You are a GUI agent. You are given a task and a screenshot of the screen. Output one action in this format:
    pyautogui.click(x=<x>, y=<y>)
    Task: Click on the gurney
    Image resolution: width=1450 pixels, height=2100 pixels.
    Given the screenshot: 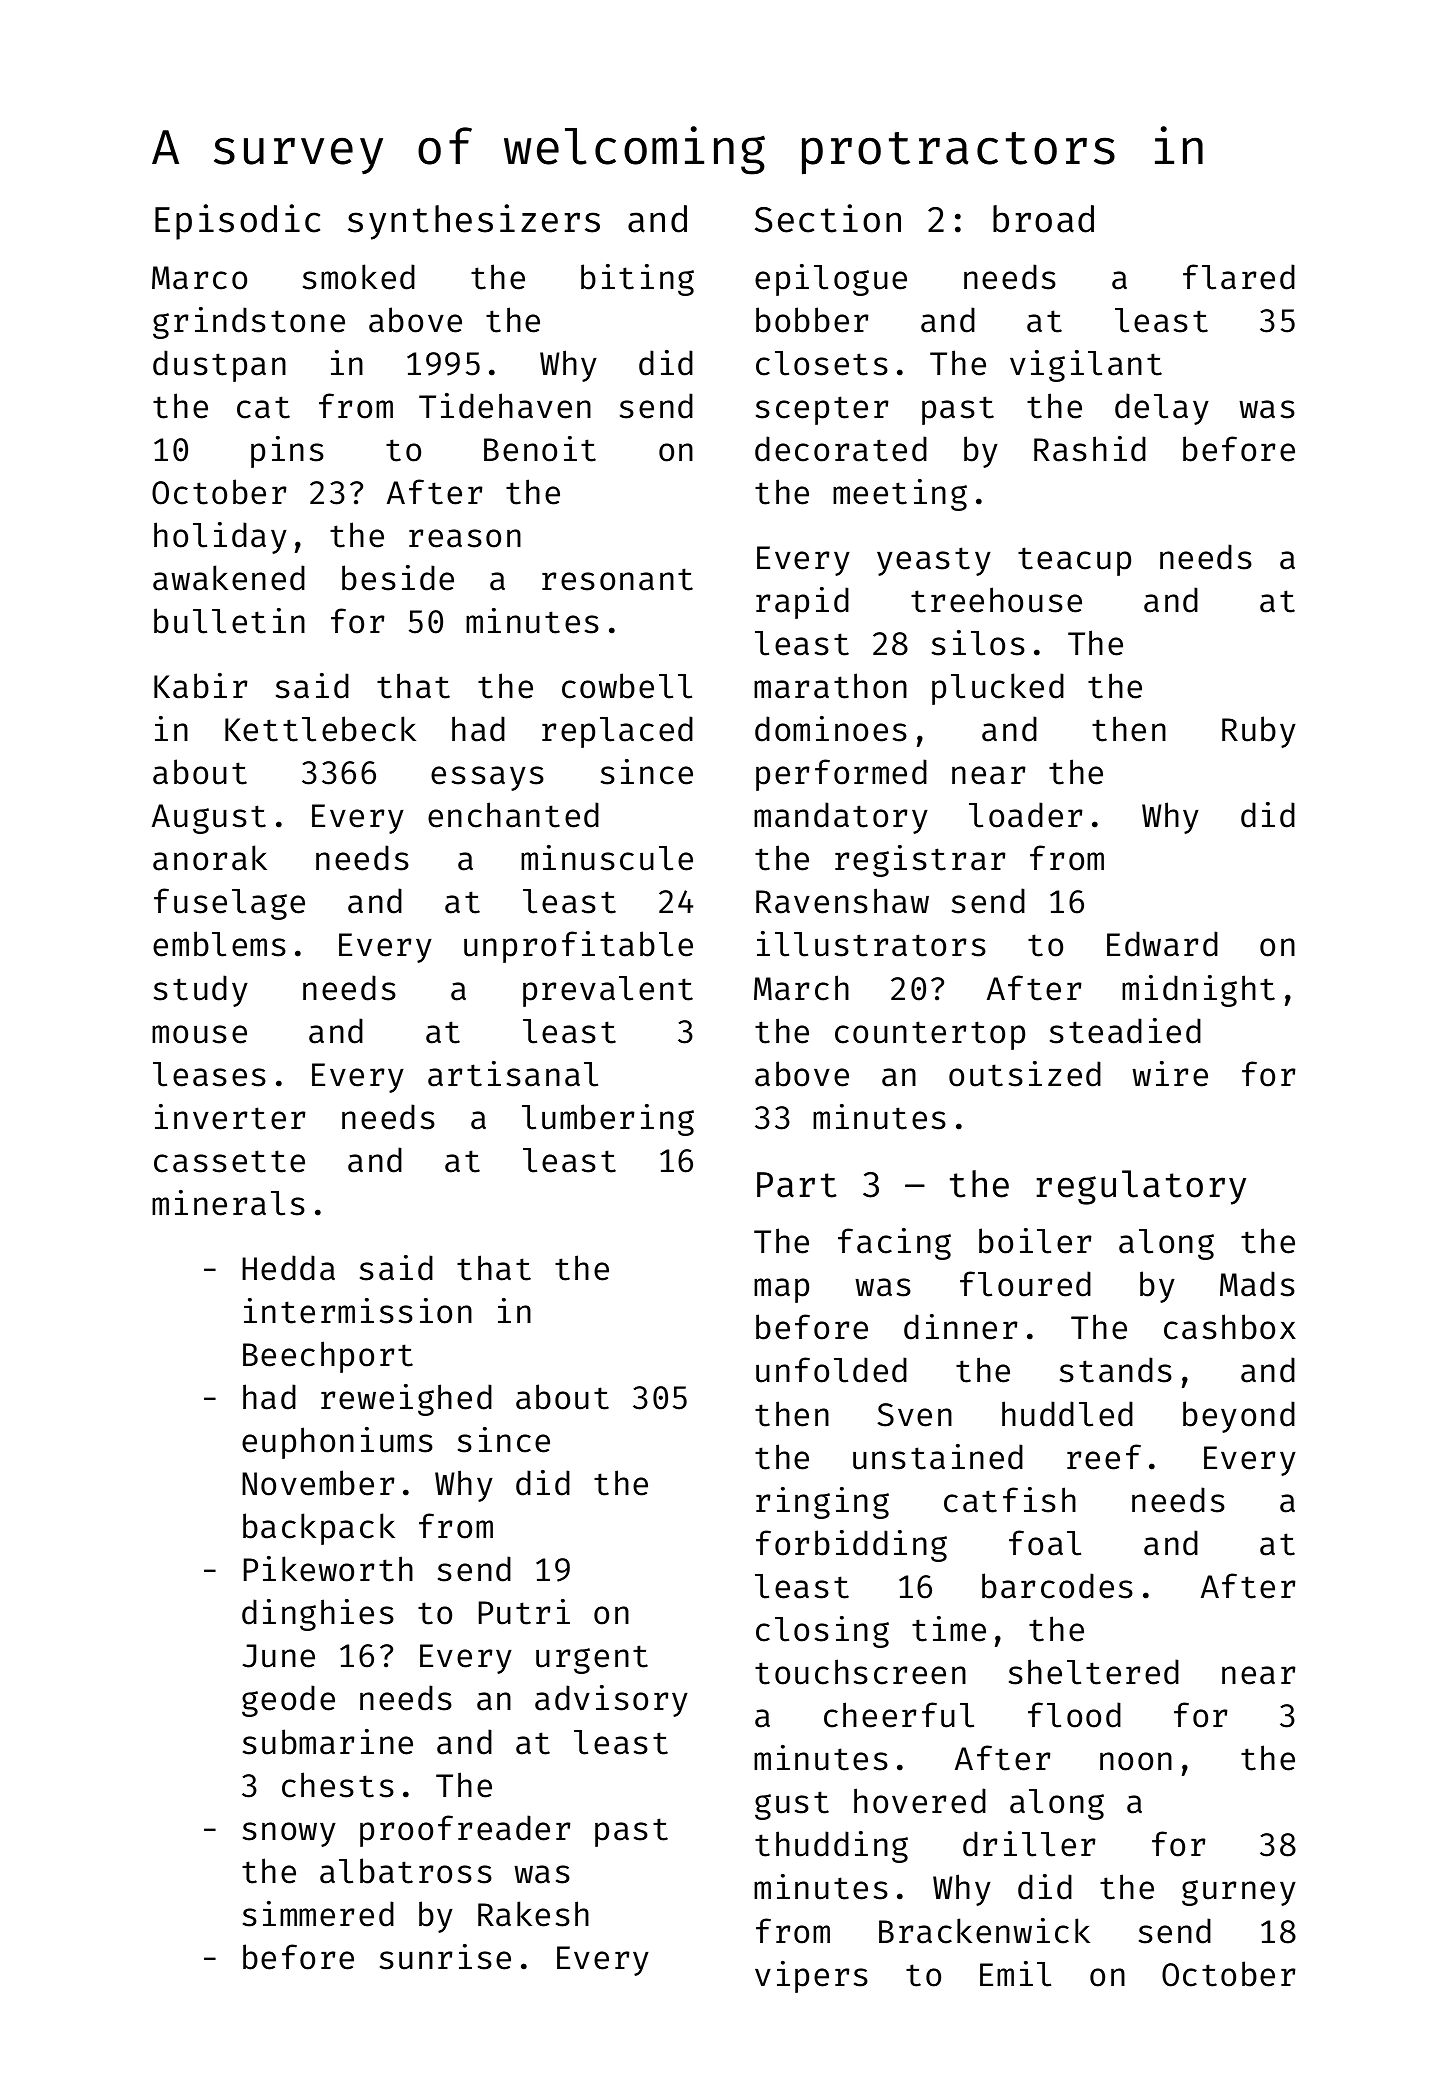 What is the action you would take?
    pyautogui.click(x=1239, y=1893)
